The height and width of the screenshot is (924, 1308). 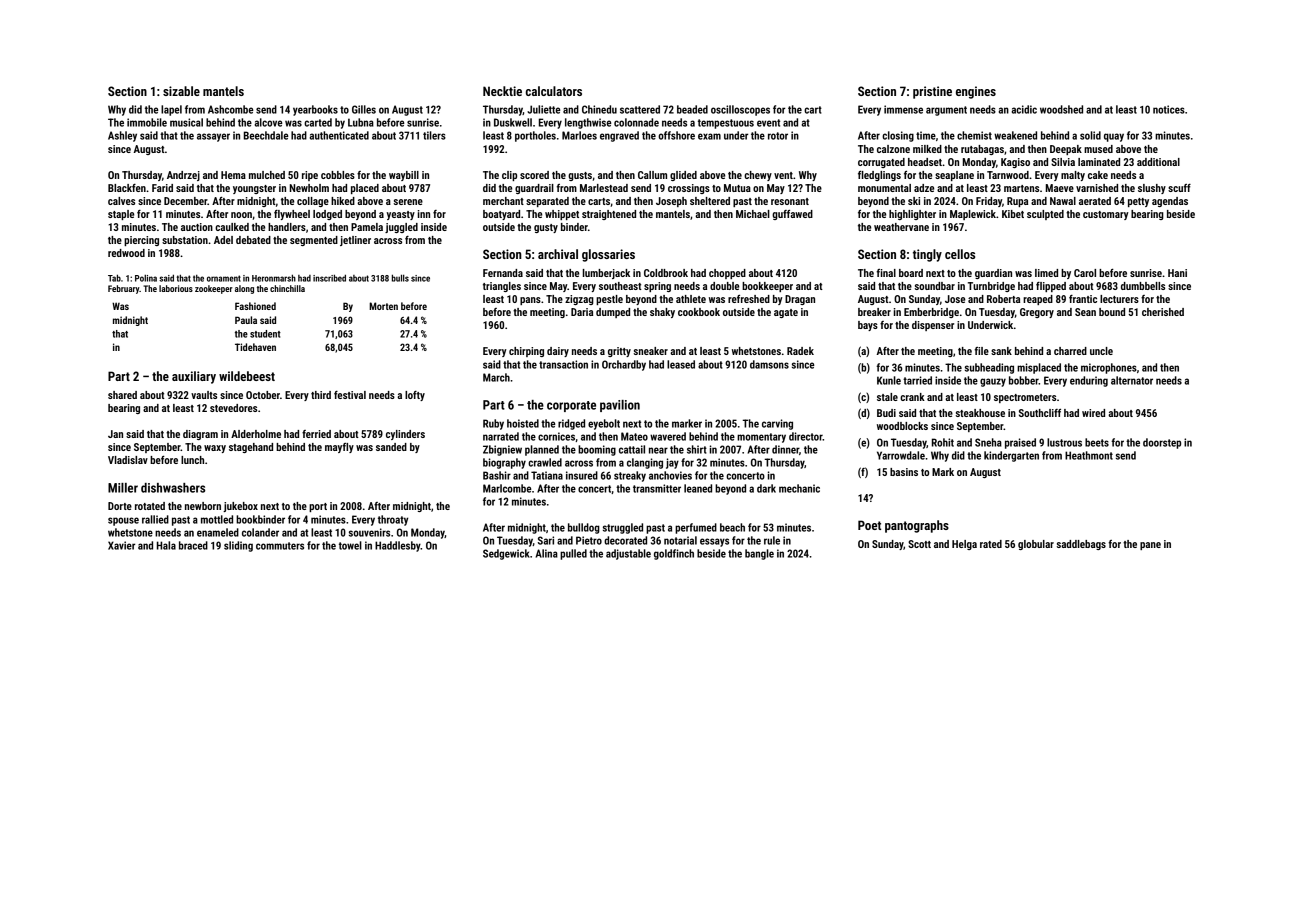 I want to click on Lubna, so click(x=361, y=122).
